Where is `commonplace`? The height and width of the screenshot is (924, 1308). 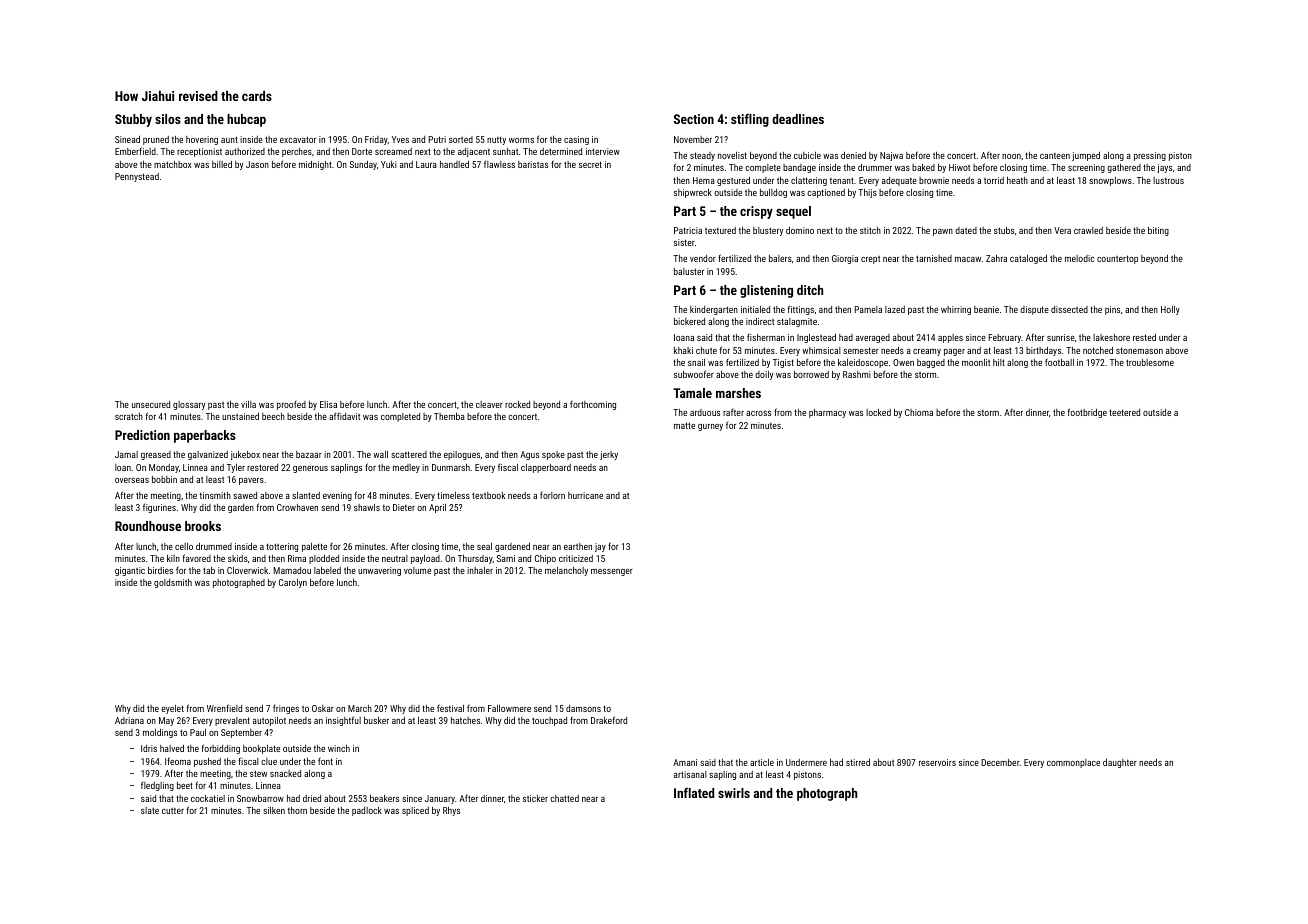 commonplace is located at coordinates (1073, 763).
